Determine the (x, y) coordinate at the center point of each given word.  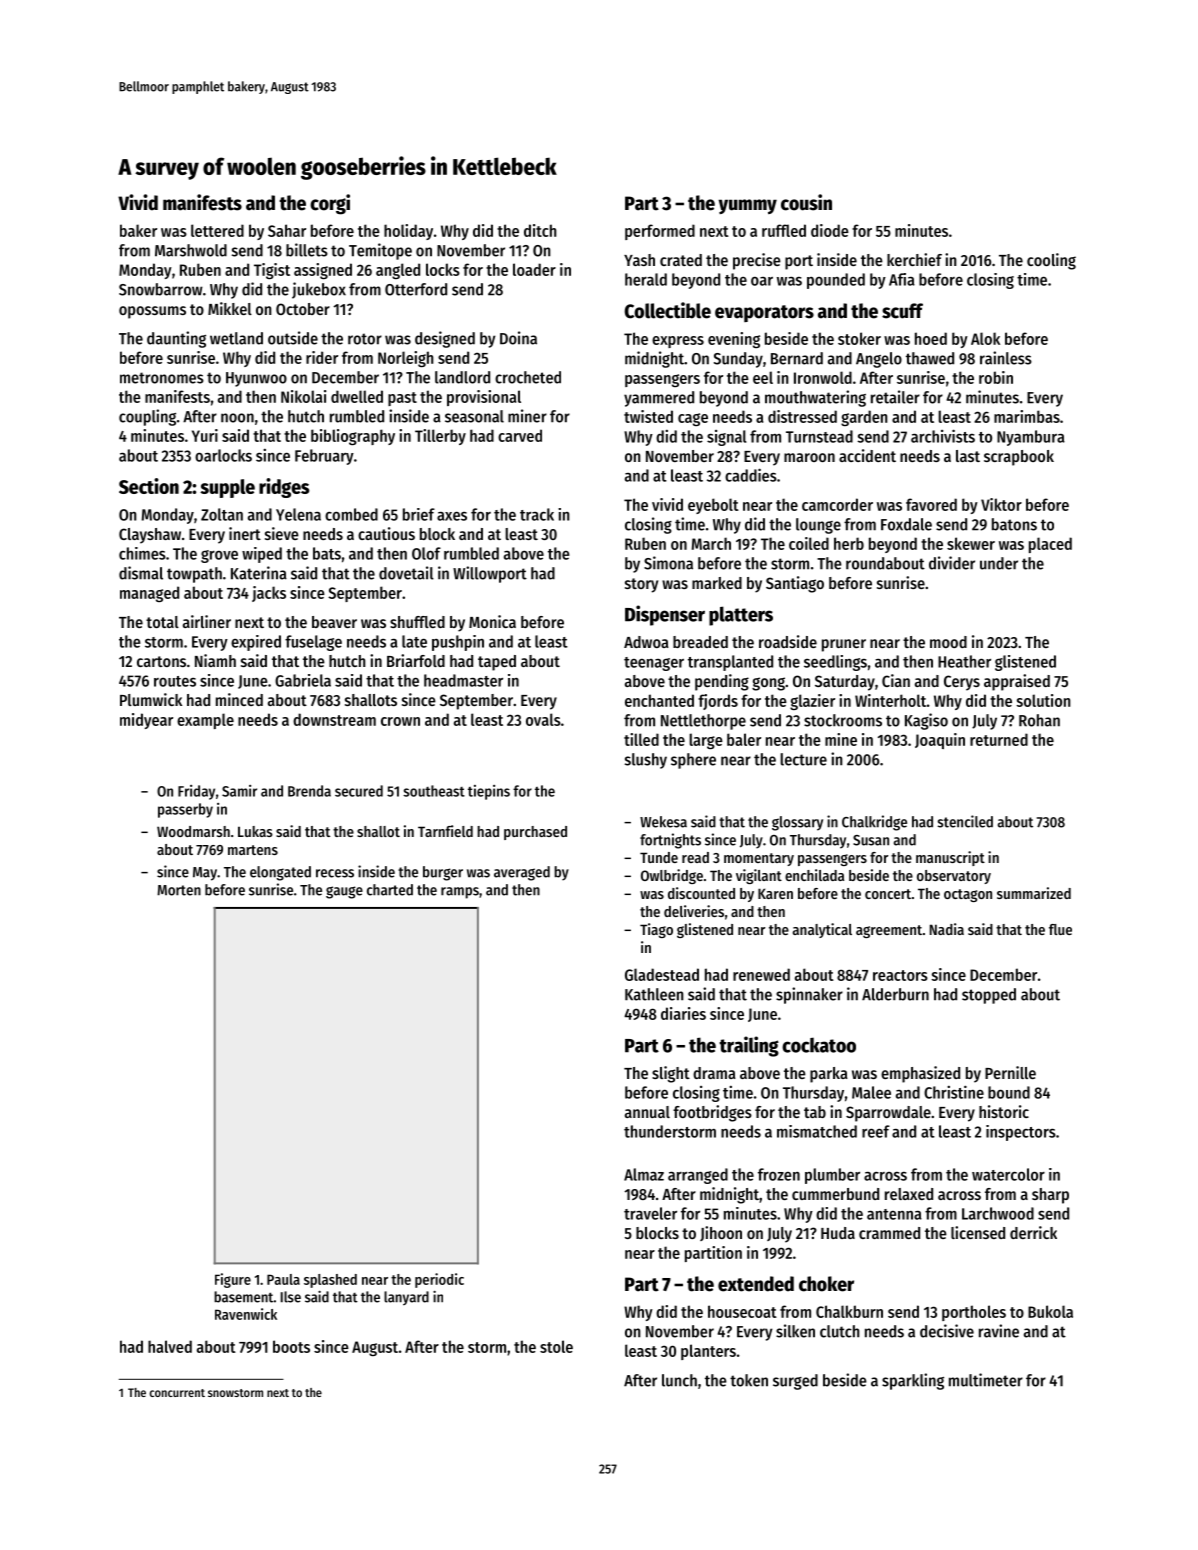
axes (452, 516)
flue (1060, 929)
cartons (161, 661)
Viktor (1001, 504)
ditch (540, 230)
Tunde (659, 857)
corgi (330, 204)
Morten (179, 890)
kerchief (914, 259)
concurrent (177, 1393)
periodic (439, 1280)
